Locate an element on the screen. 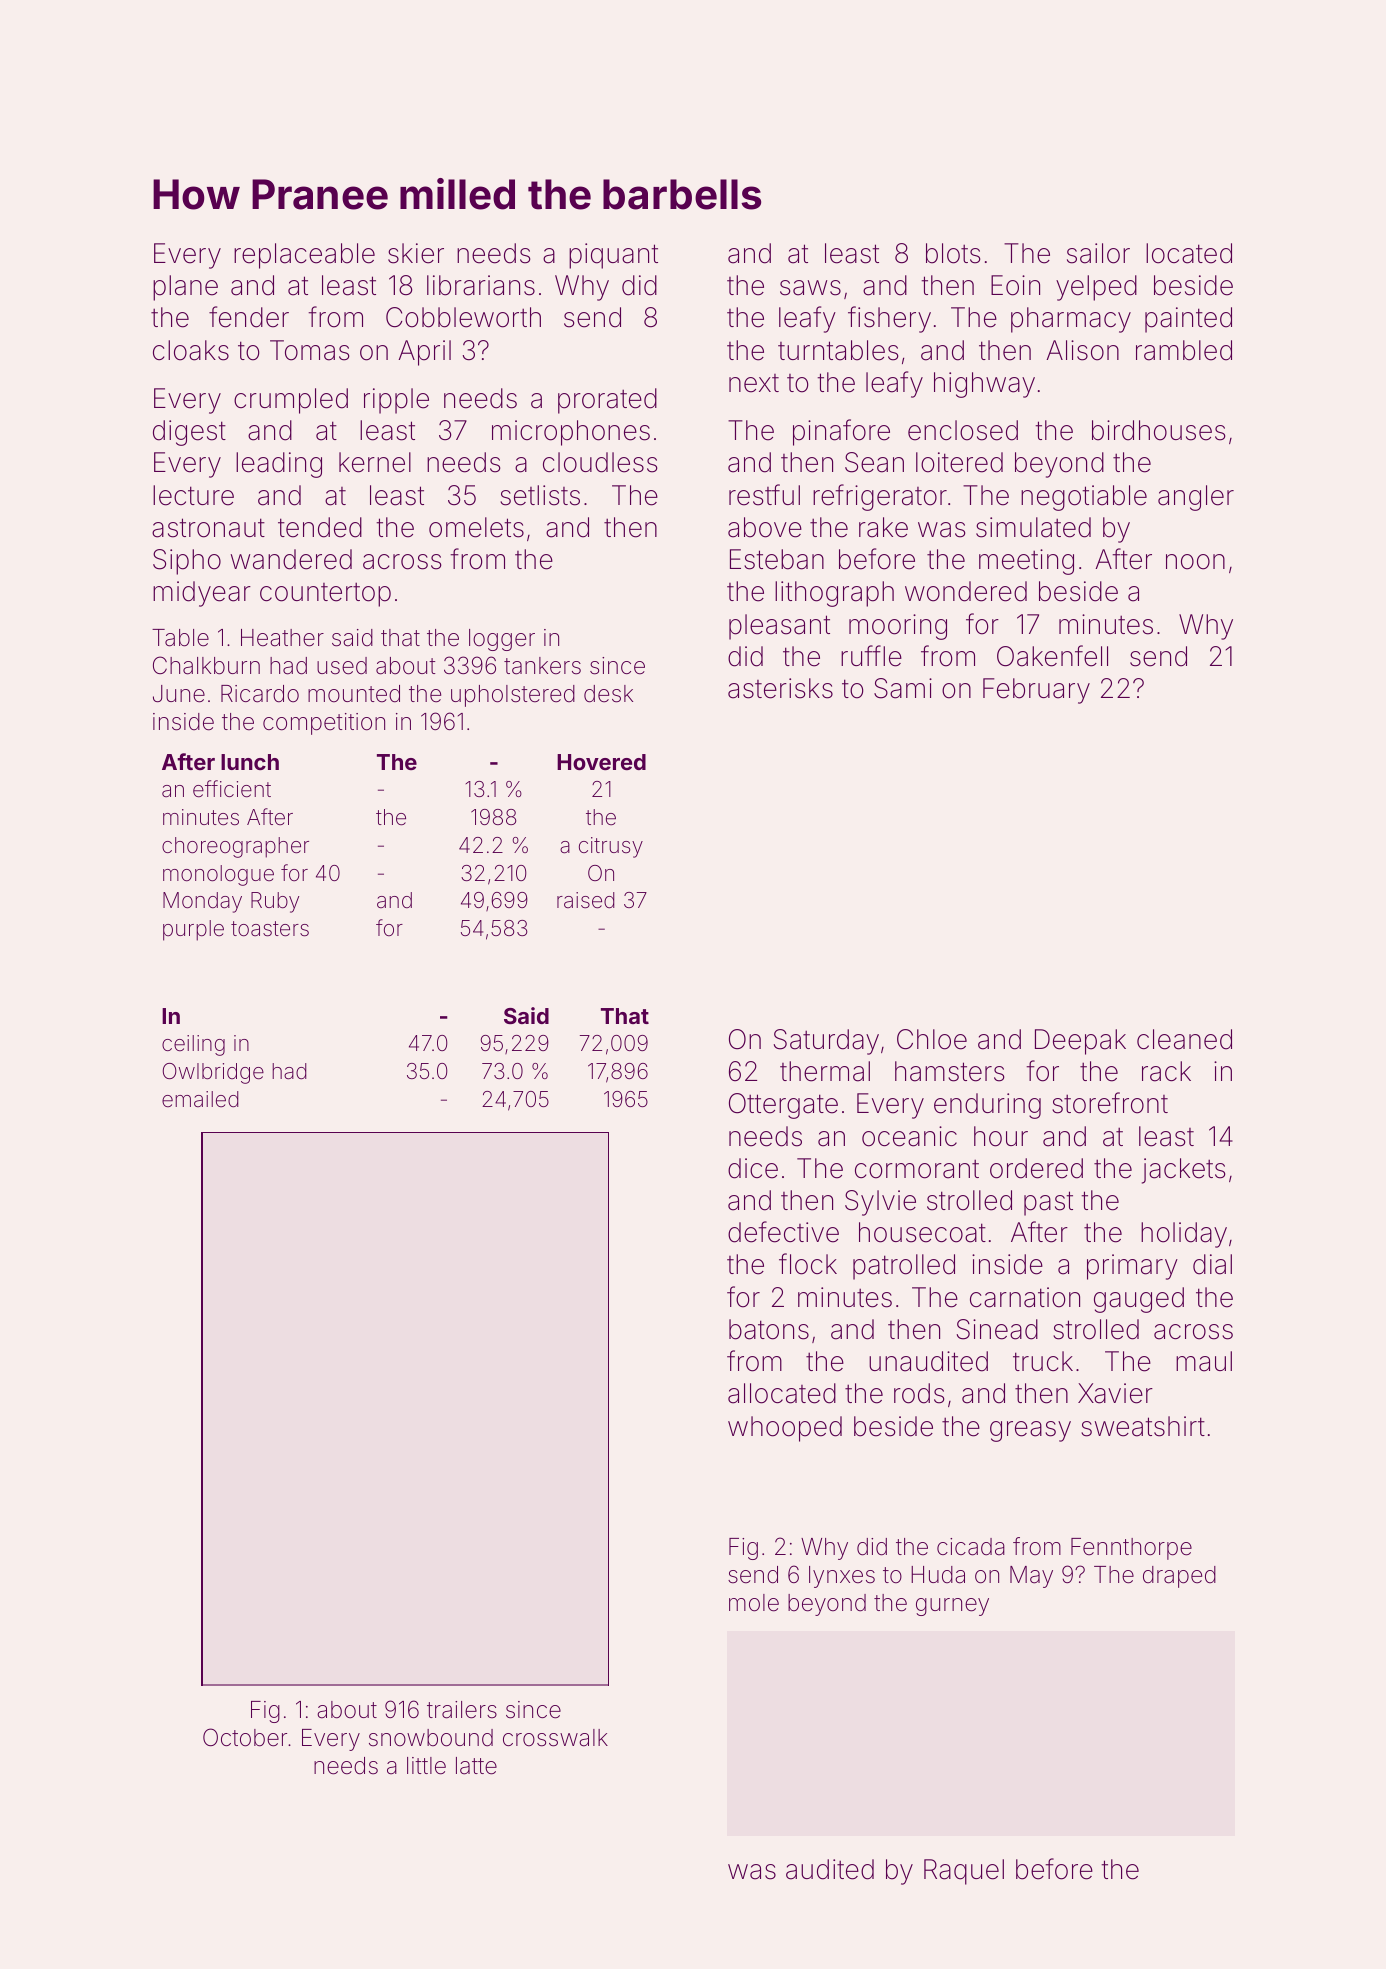 This screenshot has width=1386, height=1969. used is located at coordinates (342, 666).
